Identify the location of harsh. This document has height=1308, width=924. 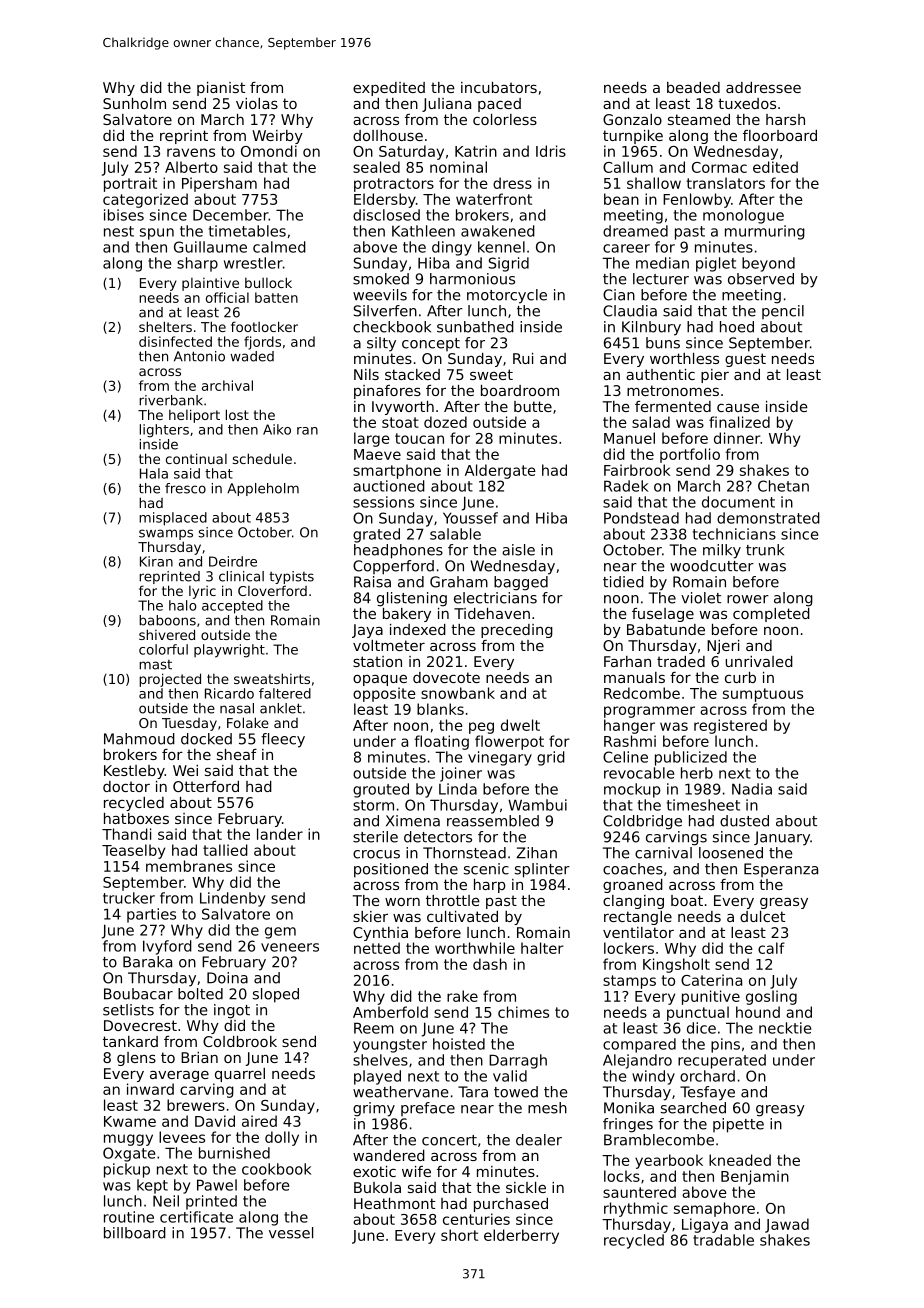
(785, 119).
